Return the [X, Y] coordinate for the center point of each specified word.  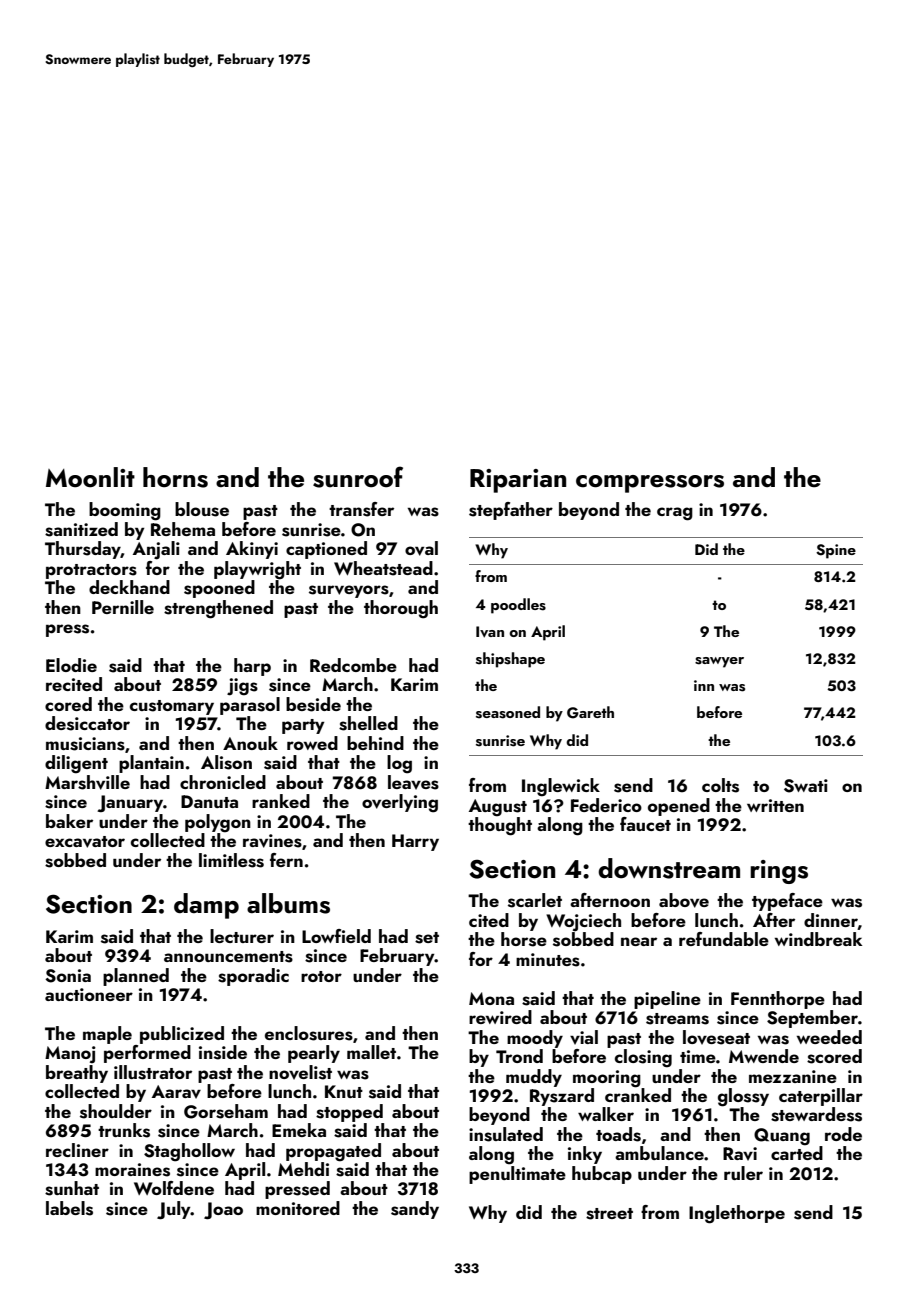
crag [675, 514]
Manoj [70, 1054]
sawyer [719, 662]
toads [618, 1134]
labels [69, 1208]
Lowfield [336, 936]
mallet [371, 1052]
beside [313, 704]
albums [288, 903]
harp [252, 667]
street [609, 1214]
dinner [831, 921]
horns [175, 477]
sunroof [358, 477]
